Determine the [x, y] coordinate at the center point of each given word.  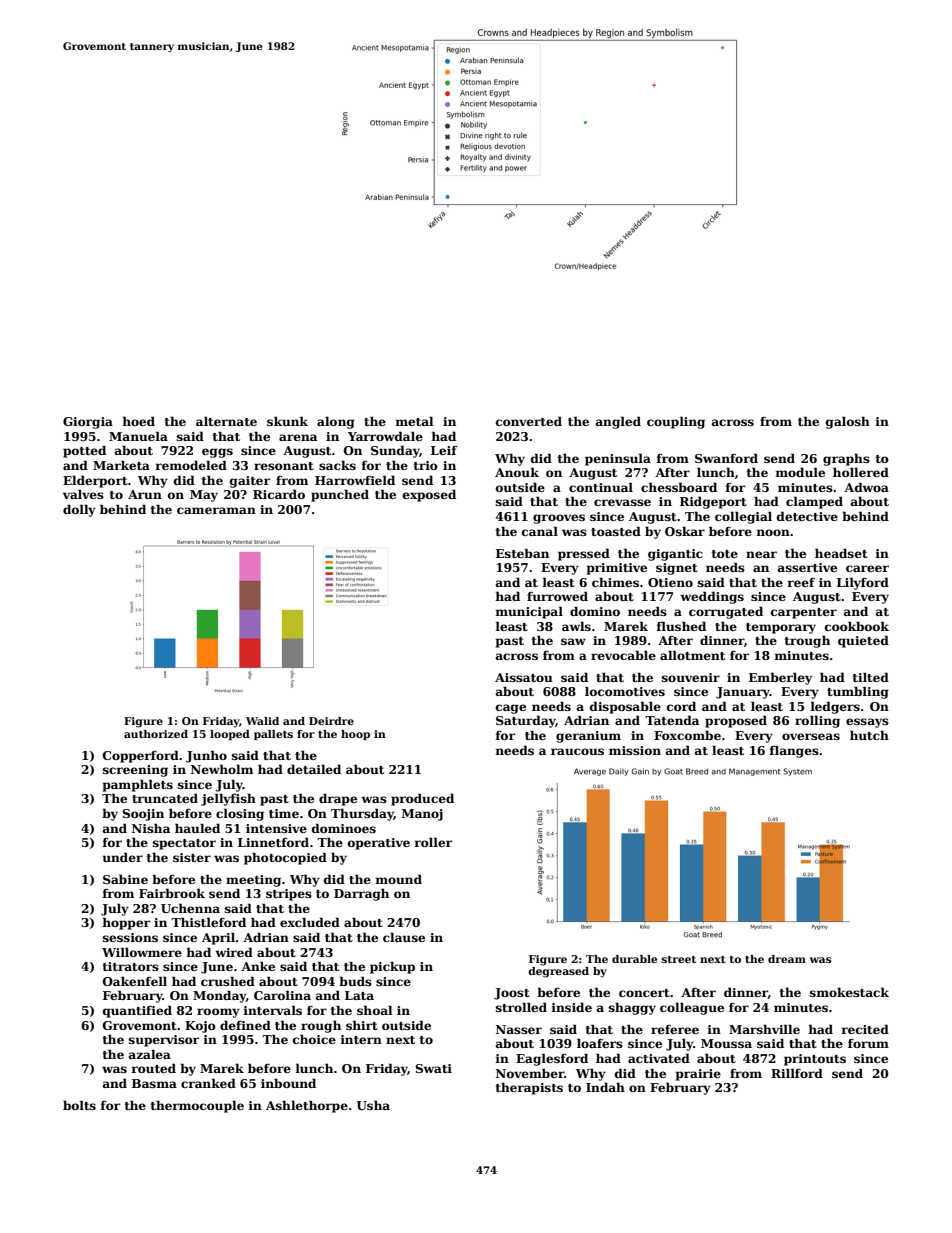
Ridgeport [713, 502]
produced [422, 799]
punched [340, 495]
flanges [794, 751]
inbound [288, 1083]
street [679, 959]
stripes [289, 895]
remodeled [191, 465]
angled [618, 422]
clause [404, 937]
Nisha [151, 828]
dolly [79, 510]
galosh [848, 422]
